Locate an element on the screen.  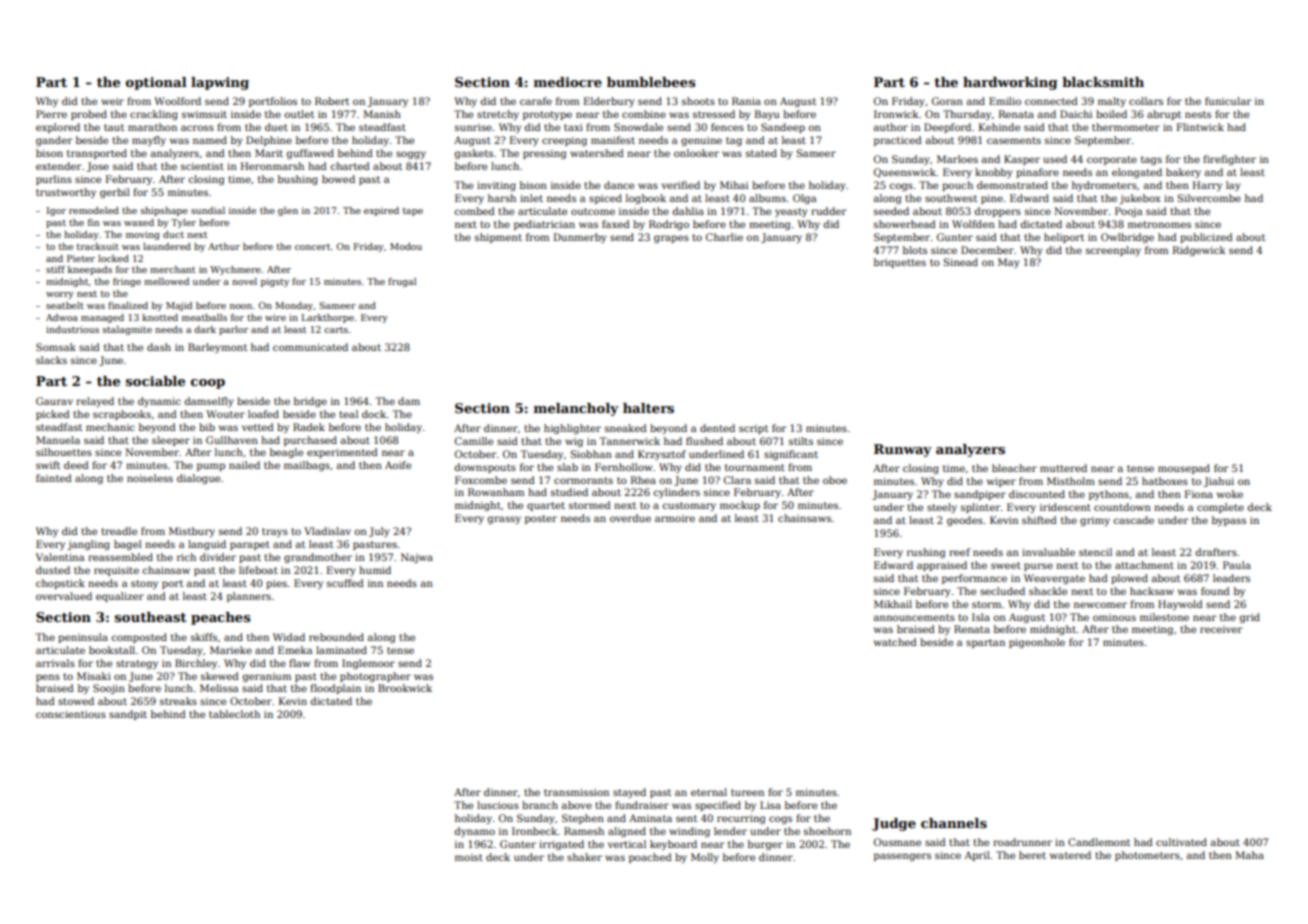
Jiahui is located at coordinates (1219, 482).
